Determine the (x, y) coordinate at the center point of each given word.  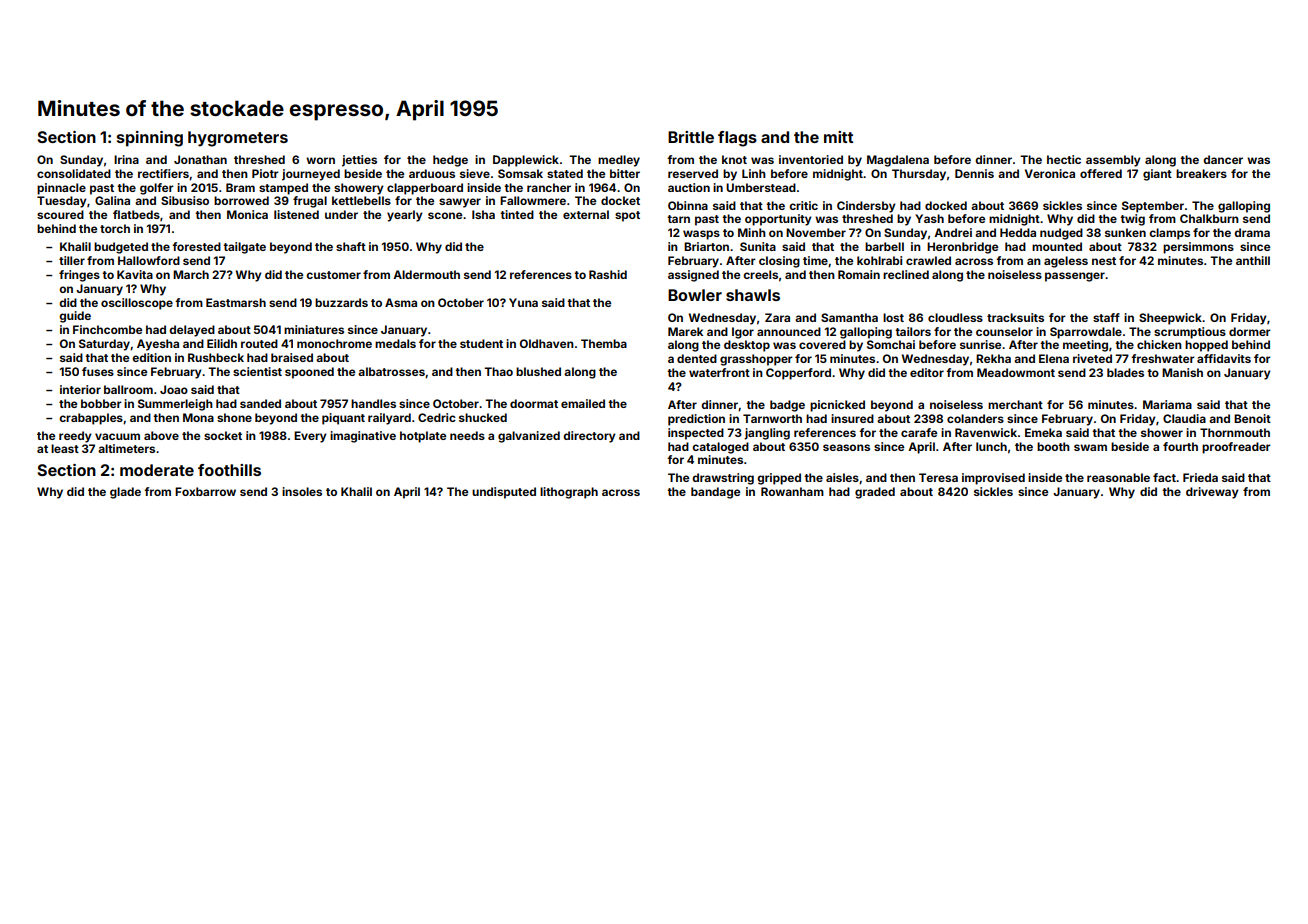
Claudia (1184, 418)
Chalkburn (1209, 218)
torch (115, 228)
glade (125, 493)
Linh (754, 173)
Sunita (758, 246)
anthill (1253, 260)
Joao (174, 389)
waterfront (719, 372)
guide (75, 317)
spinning (150, 139)
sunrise (980, 344)
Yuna (523, 302)
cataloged (720, 448)
